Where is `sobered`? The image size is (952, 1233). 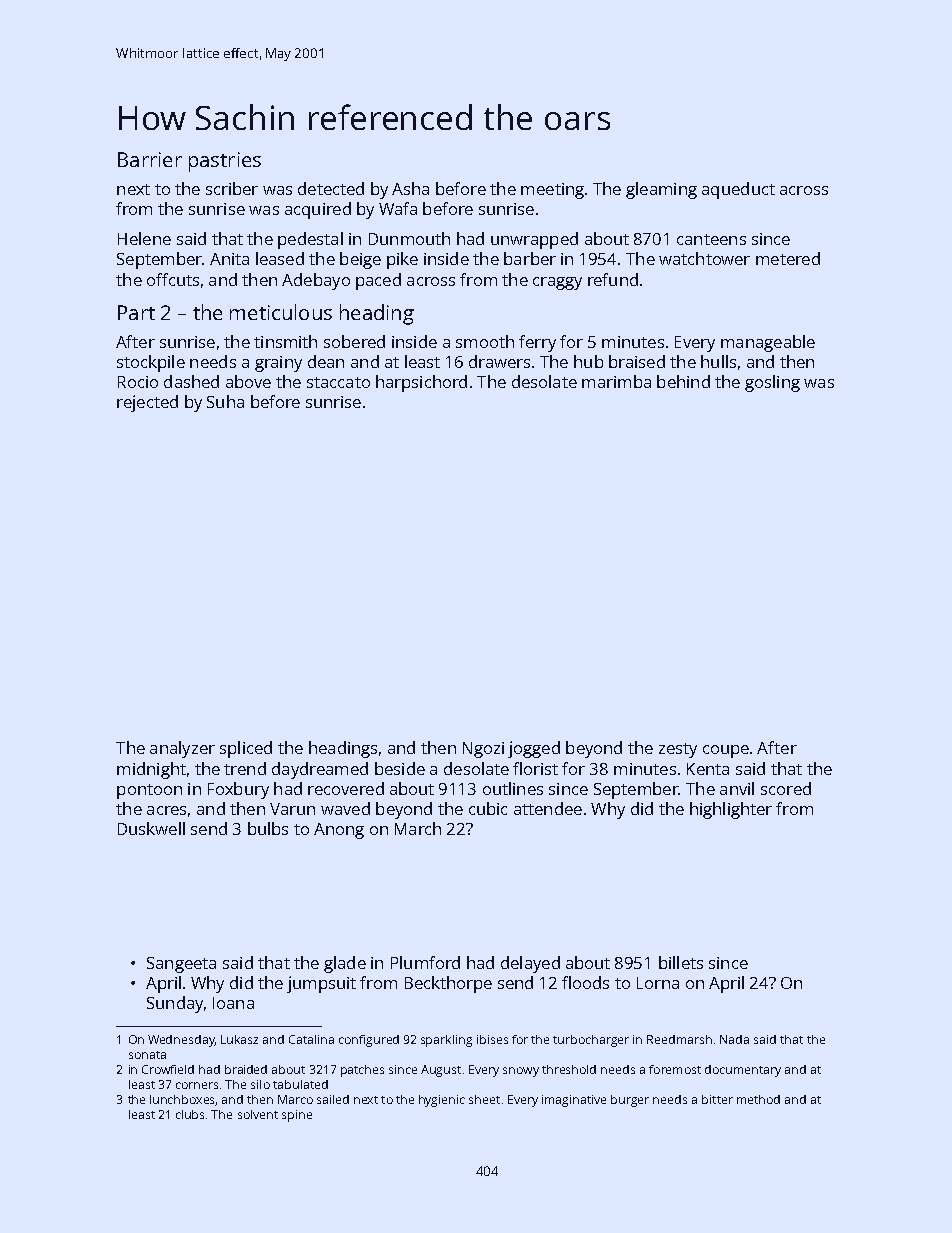 sobered is located at coordinates (354, 341).
